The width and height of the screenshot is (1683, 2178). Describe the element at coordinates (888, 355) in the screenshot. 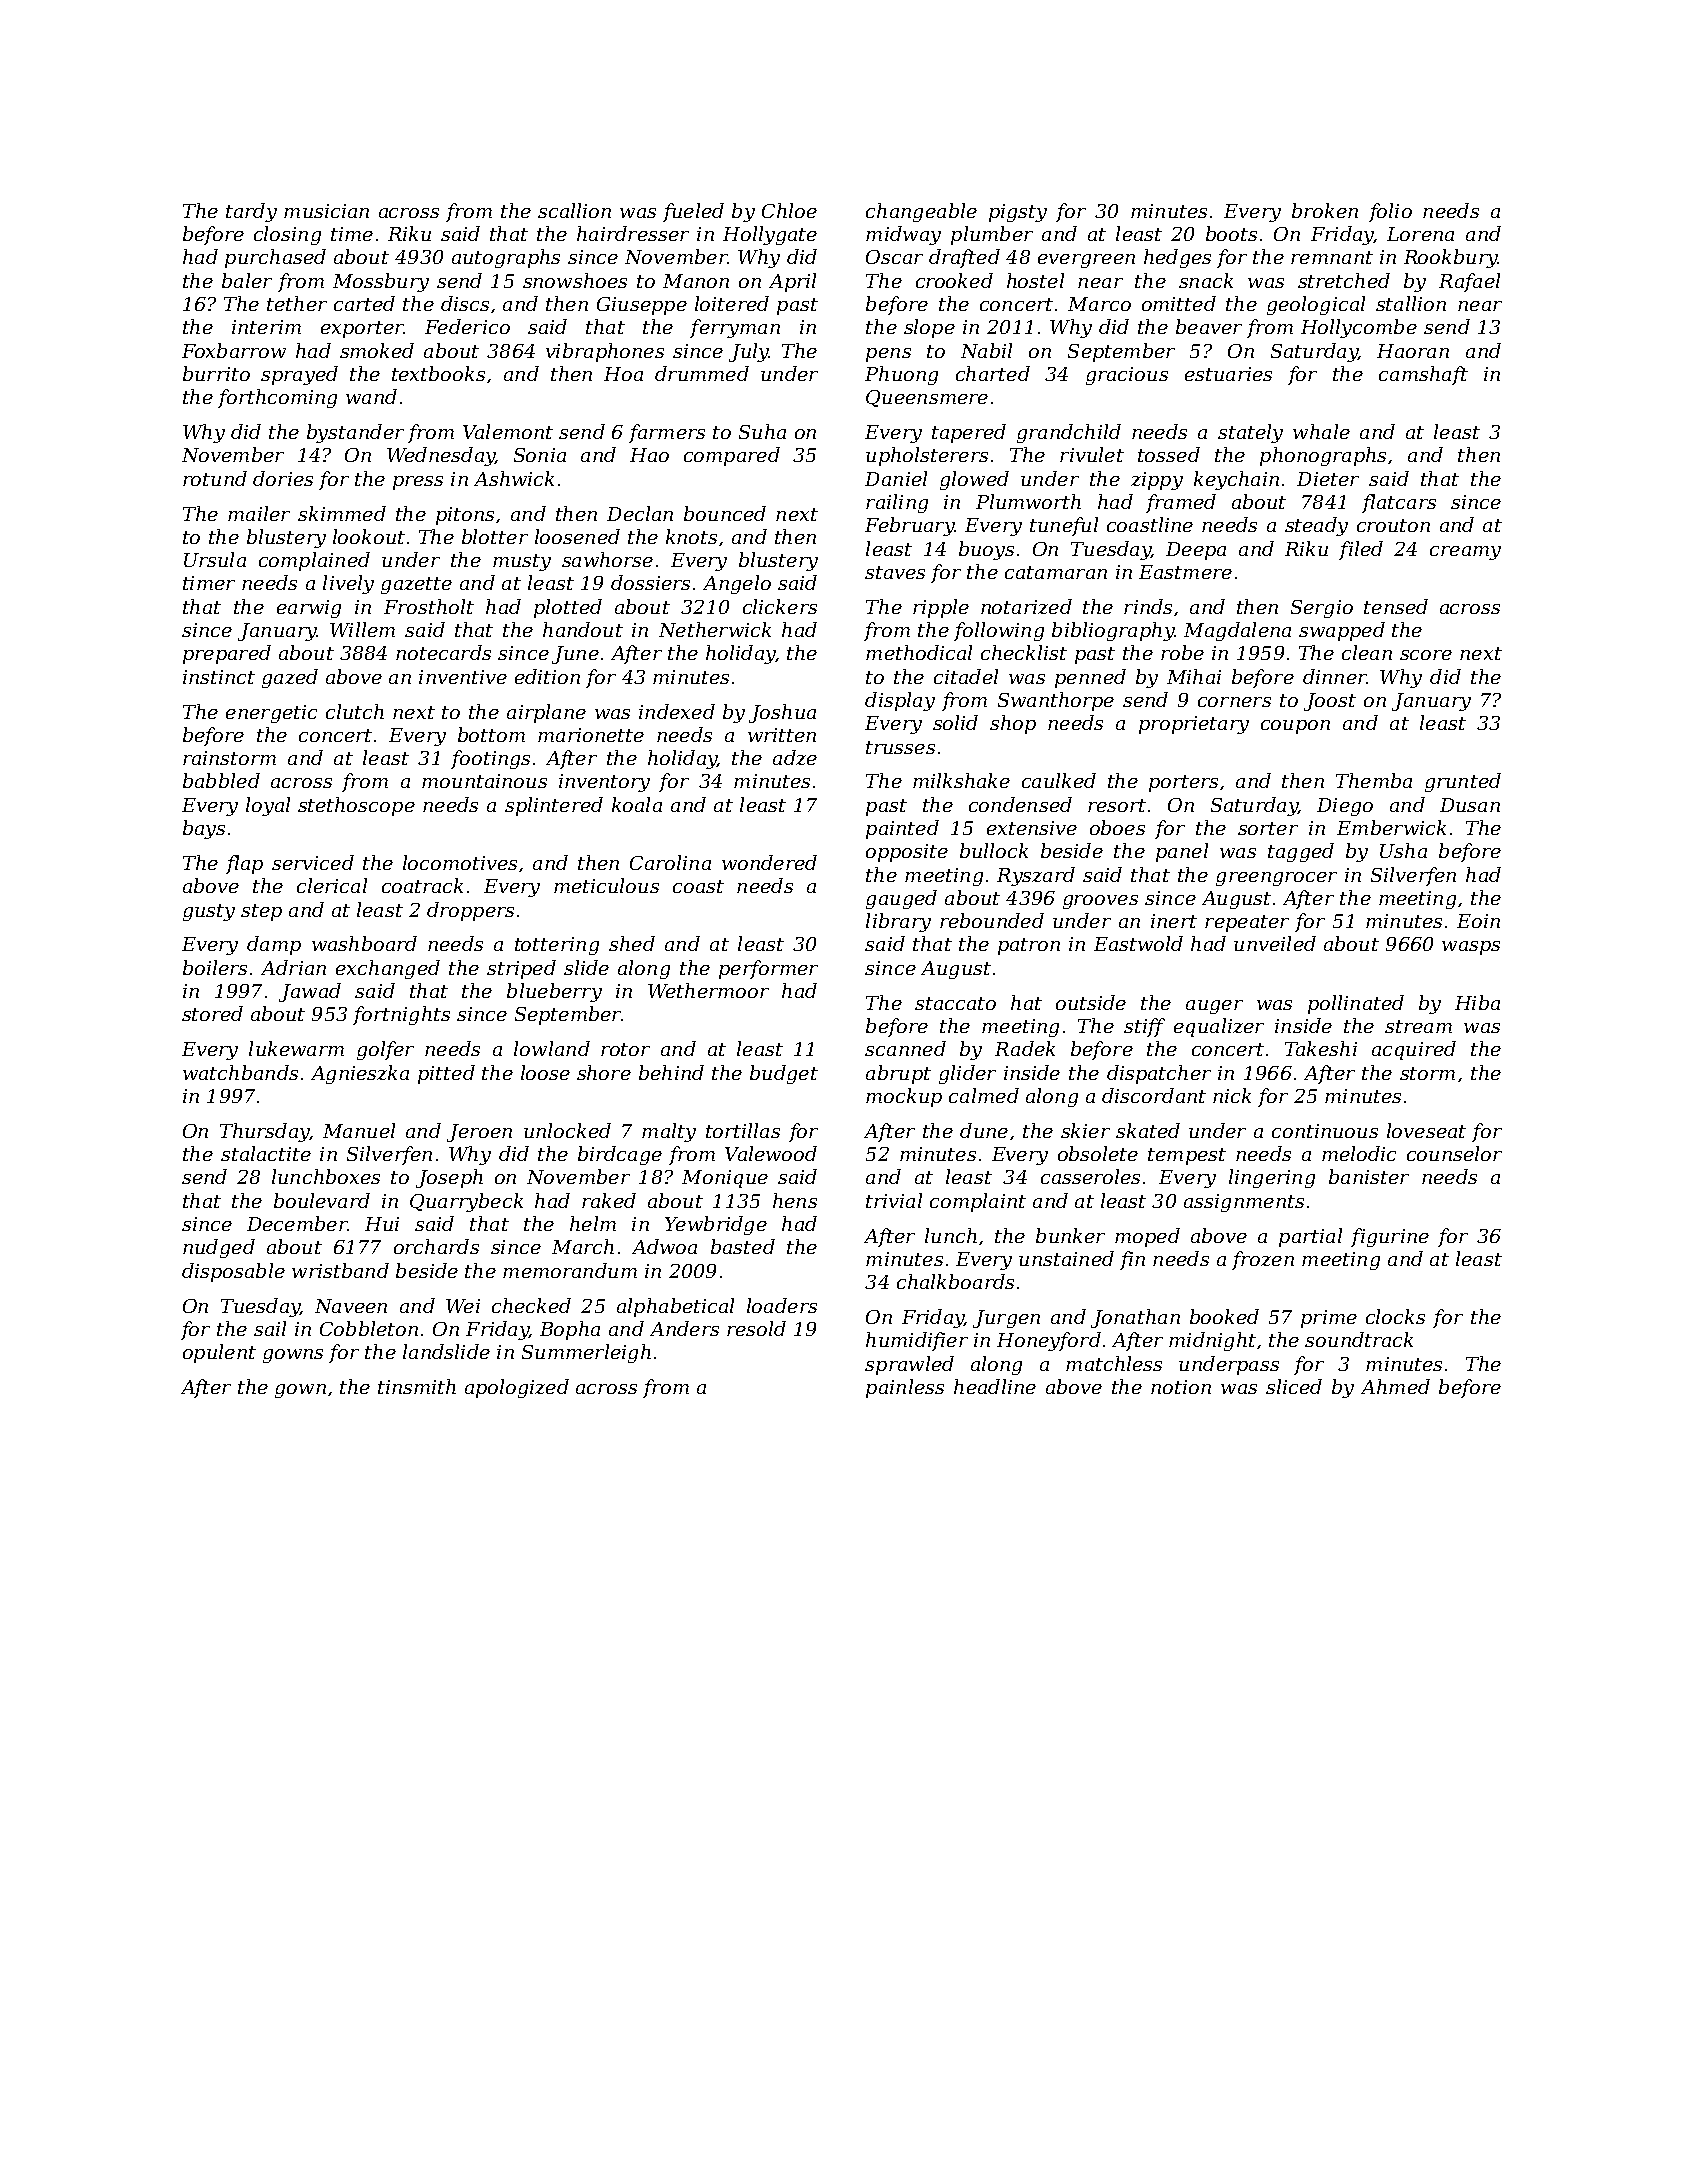

I see `pens` at that location.
